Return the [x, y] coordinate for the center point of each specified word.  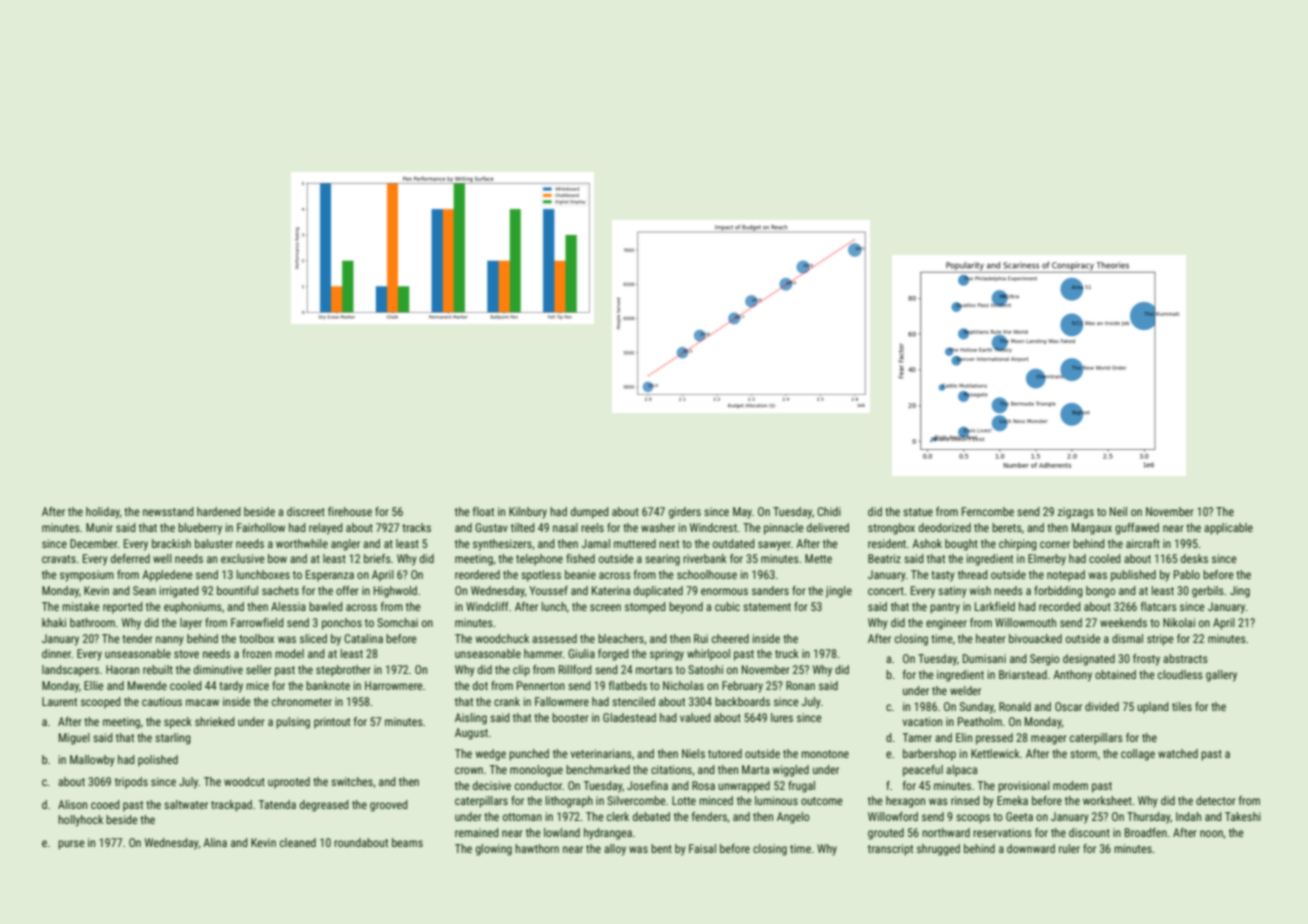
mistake [81, 606]
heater [991, 638]
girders [685, 513]
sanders [770, 590]
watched [1178, 753]
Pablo [1187, 574]
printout [332, 723]
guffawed [1137, 529]
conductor [538, 785]
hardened [219, 511]
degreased [324, 806]
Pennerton [541, 685]
